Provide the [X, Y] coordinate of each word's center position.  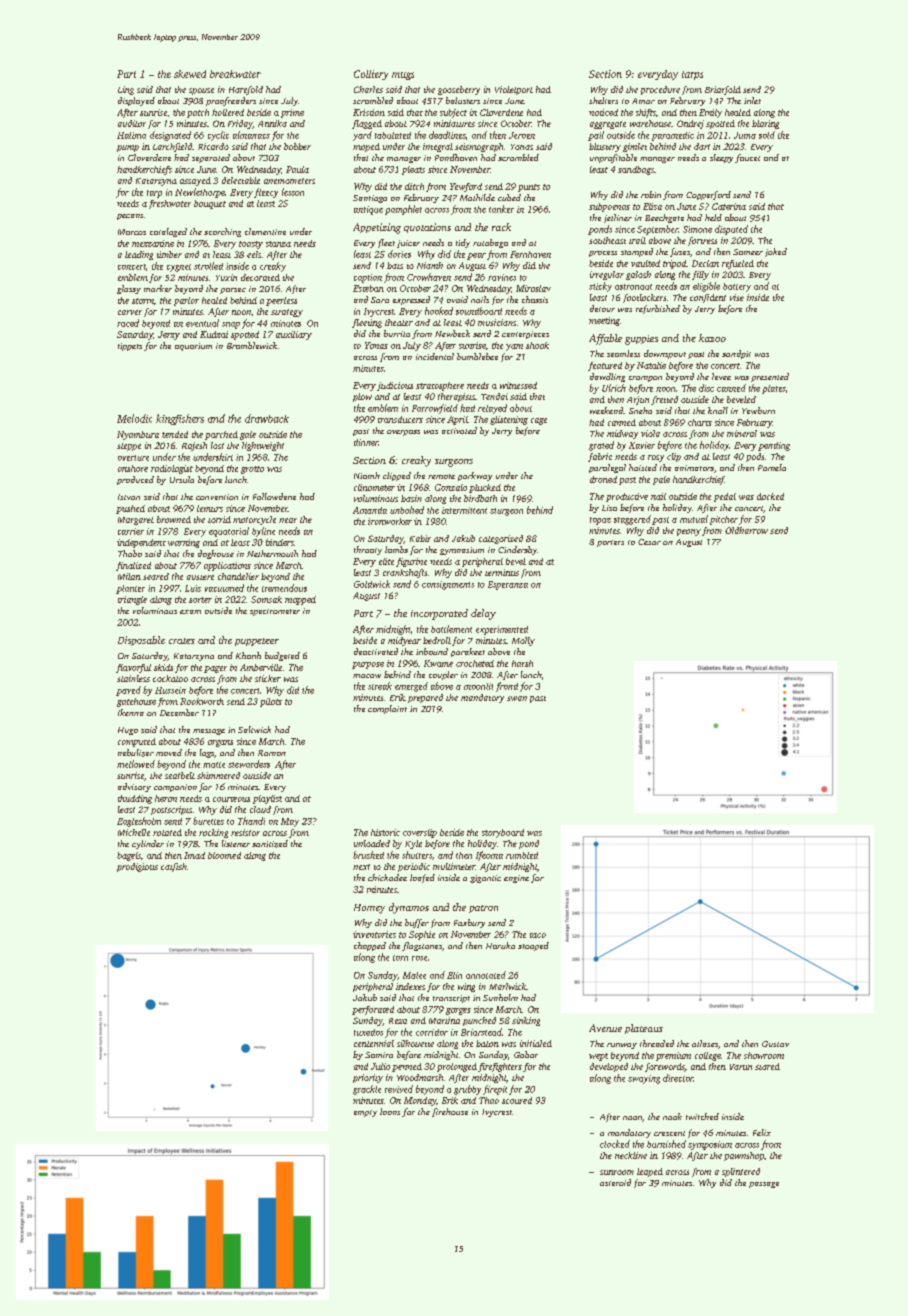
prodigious [137, 867]
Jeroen [522, 135]
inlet [752, 100]
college [708, 1056]
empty [365, 1113]
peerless [281, 301]
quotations [427, 228]
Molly [523, 641]
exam [190, 612]
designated [170, 136]
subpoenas [609, 207]
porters [610, 543]
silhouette [415, 1043]
